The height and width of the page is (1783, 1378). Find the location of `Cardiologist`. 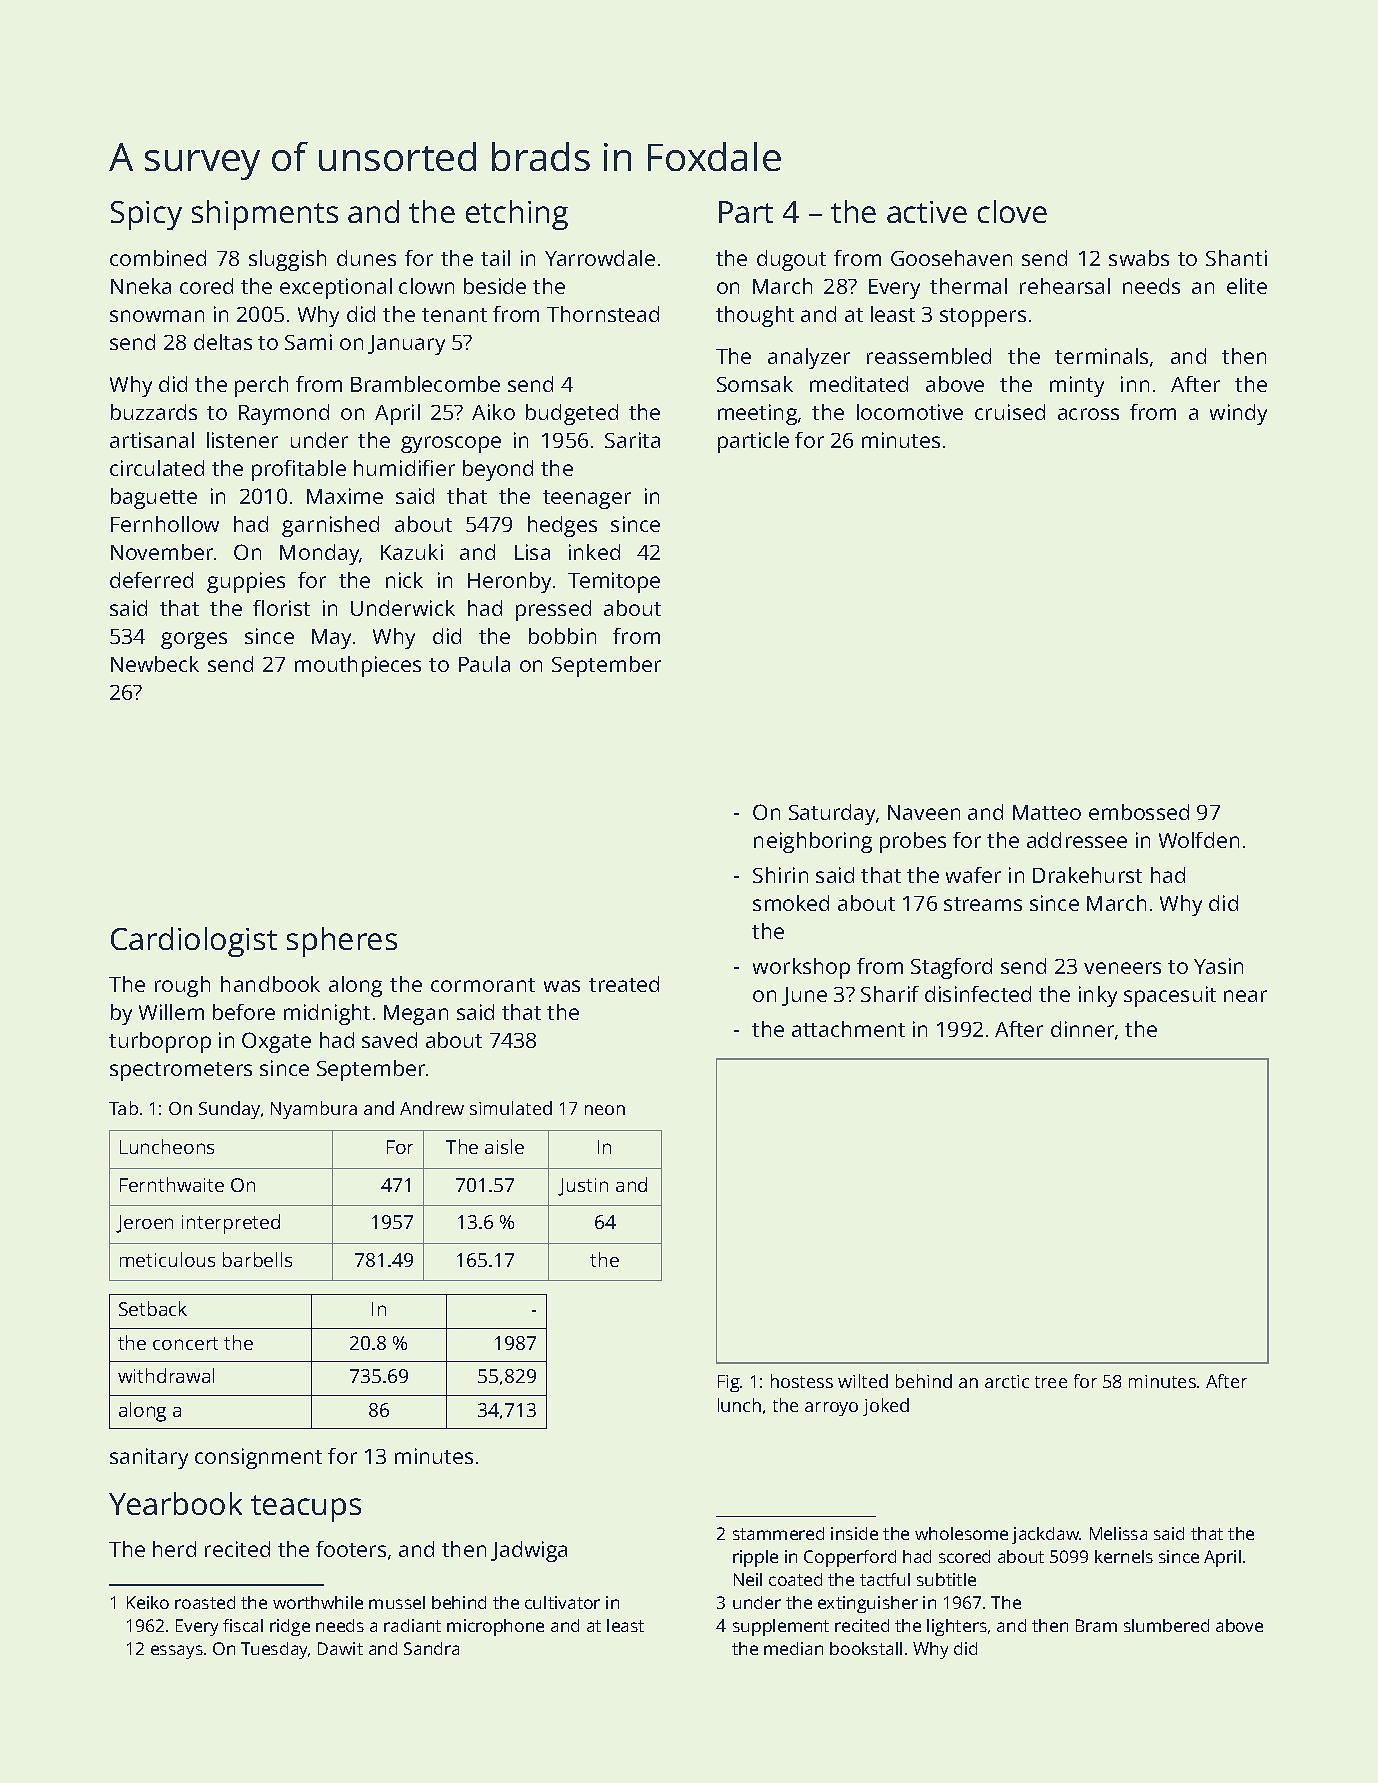

Cardiologist is located at coordinates (194, 942).
